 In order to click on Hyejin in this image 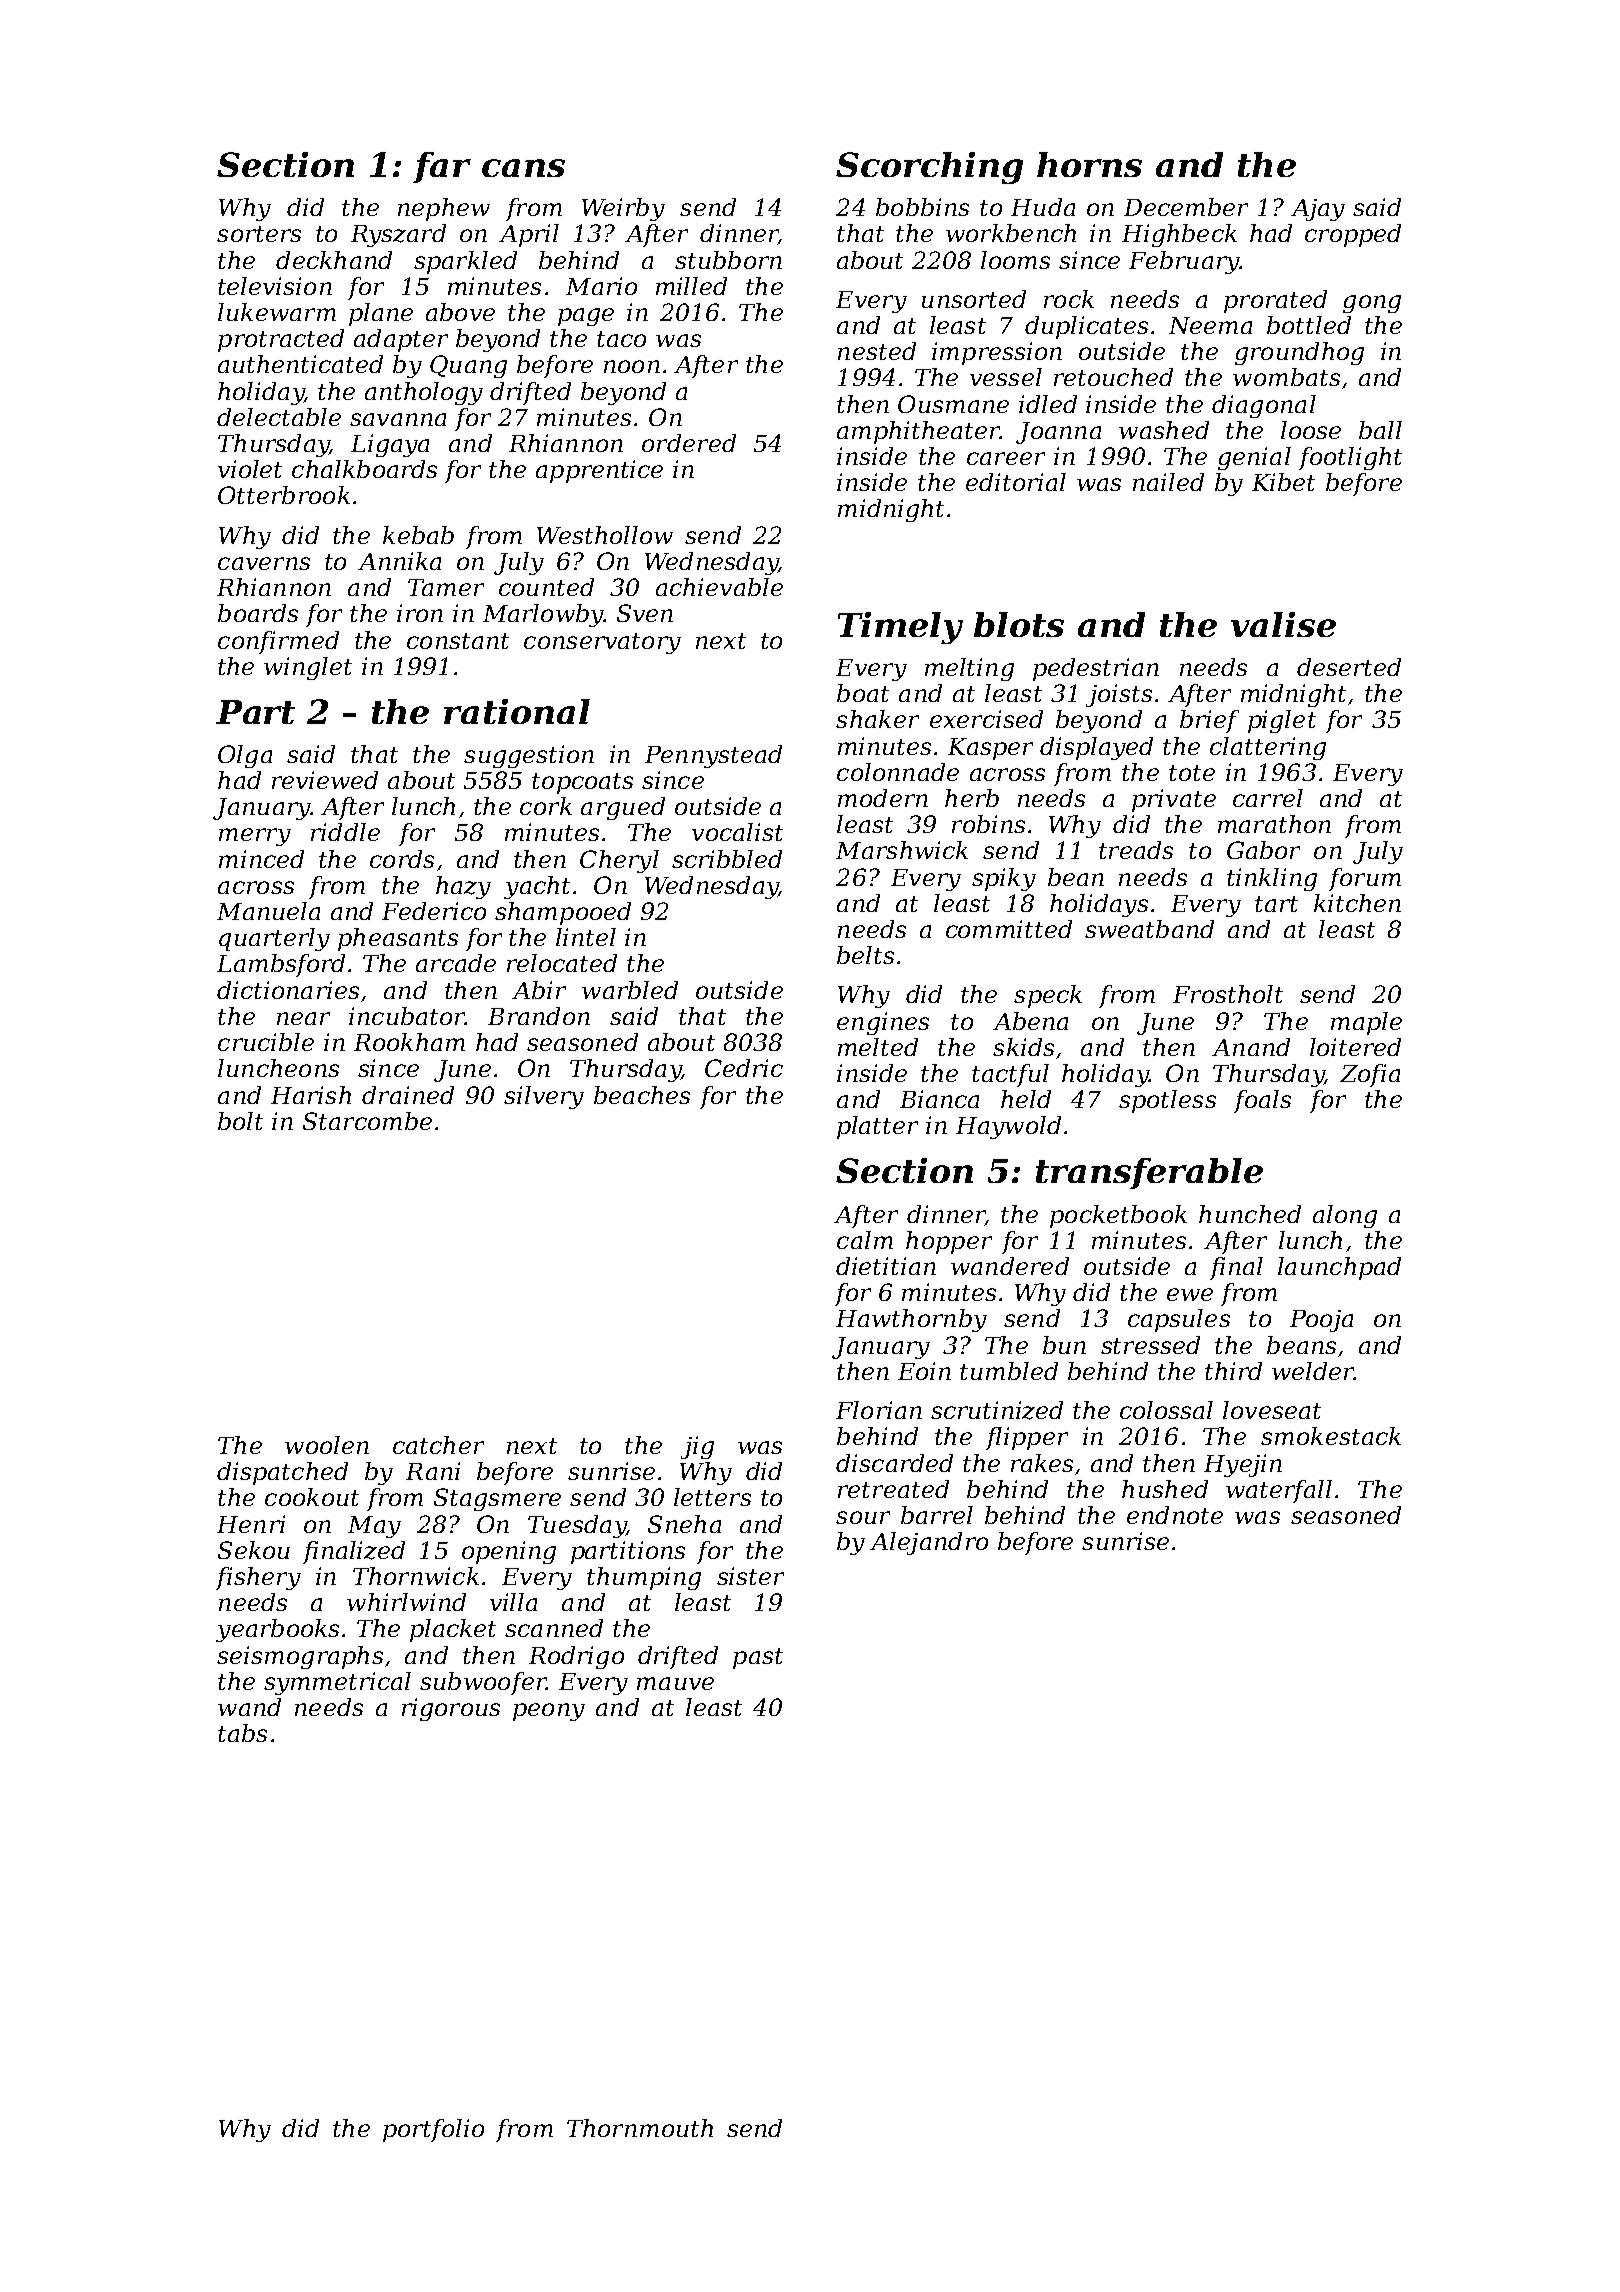, I will do `click(1243, 1465)`.
